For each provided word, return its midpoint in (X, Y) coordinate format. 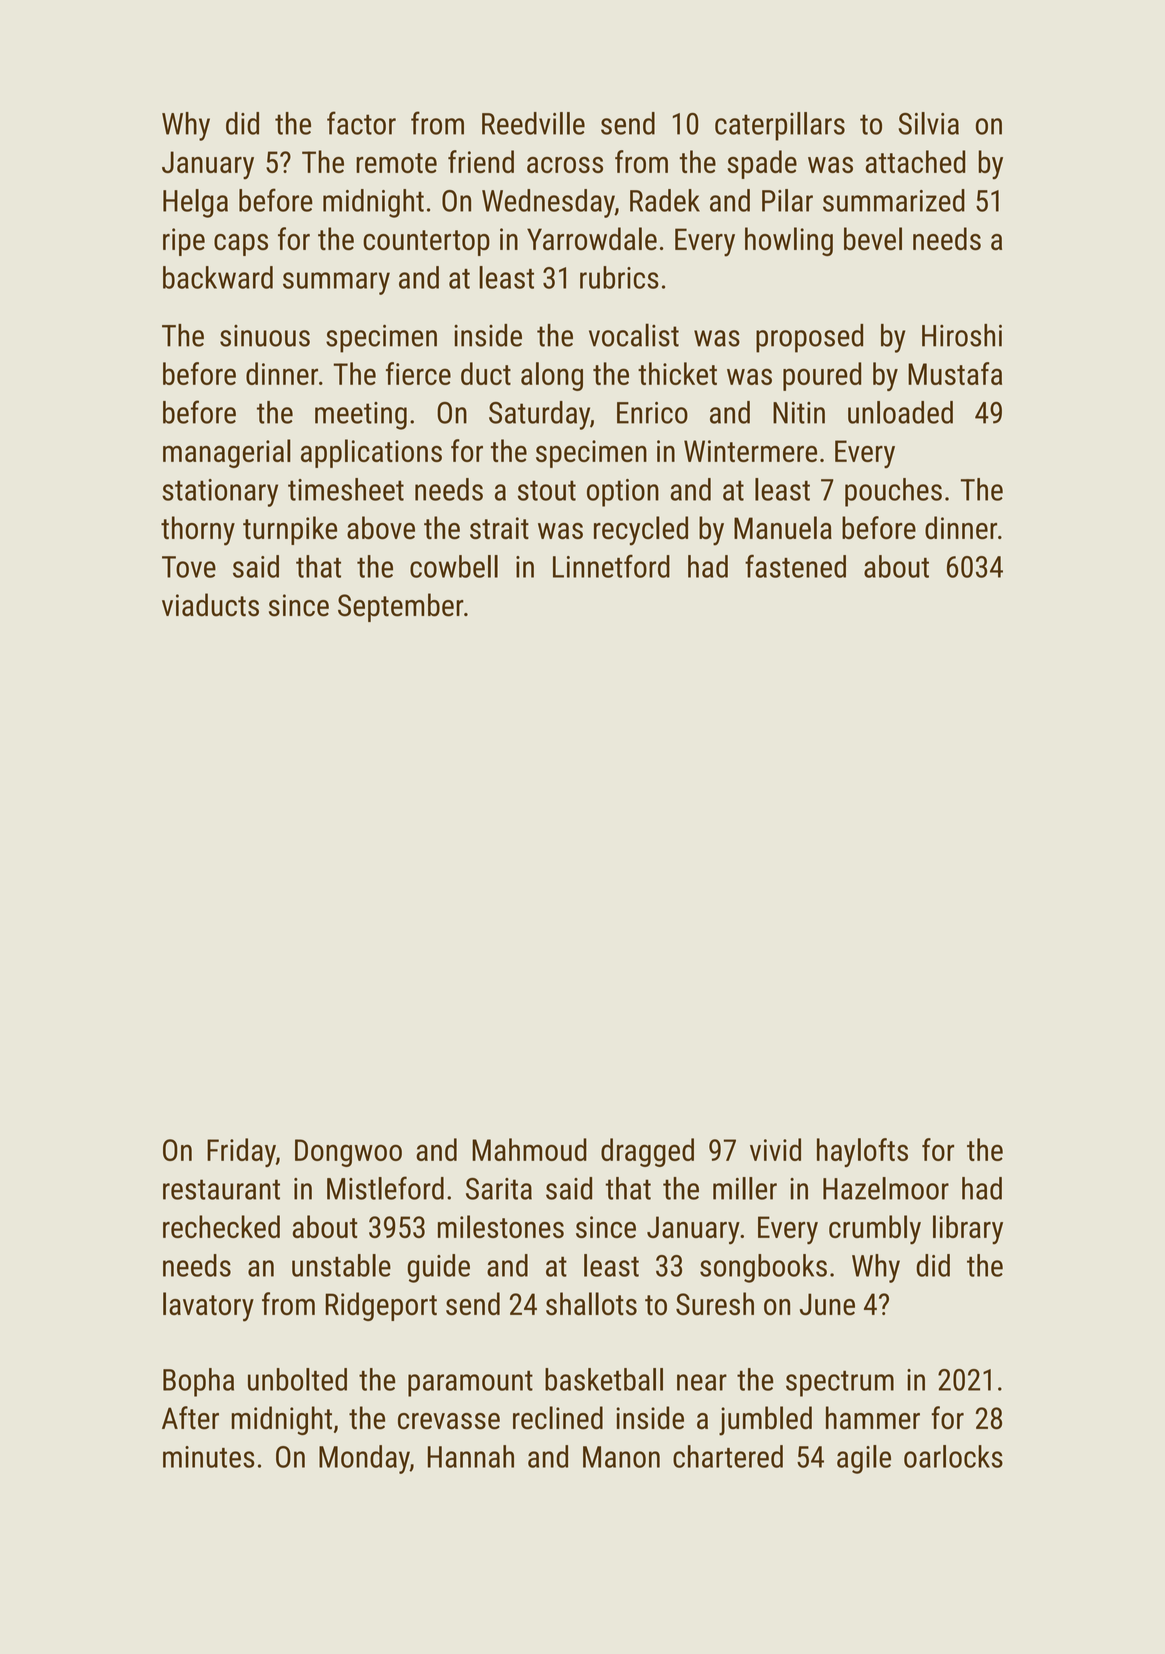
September (401, 607)
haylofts (862, 1152)
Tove (189, 567)
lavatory (208, 1307)
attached (915, 161)
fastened (795, 566)
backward (218, 277)
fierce (418, 373)
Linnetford (611, 566)
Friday (241, 1152)
